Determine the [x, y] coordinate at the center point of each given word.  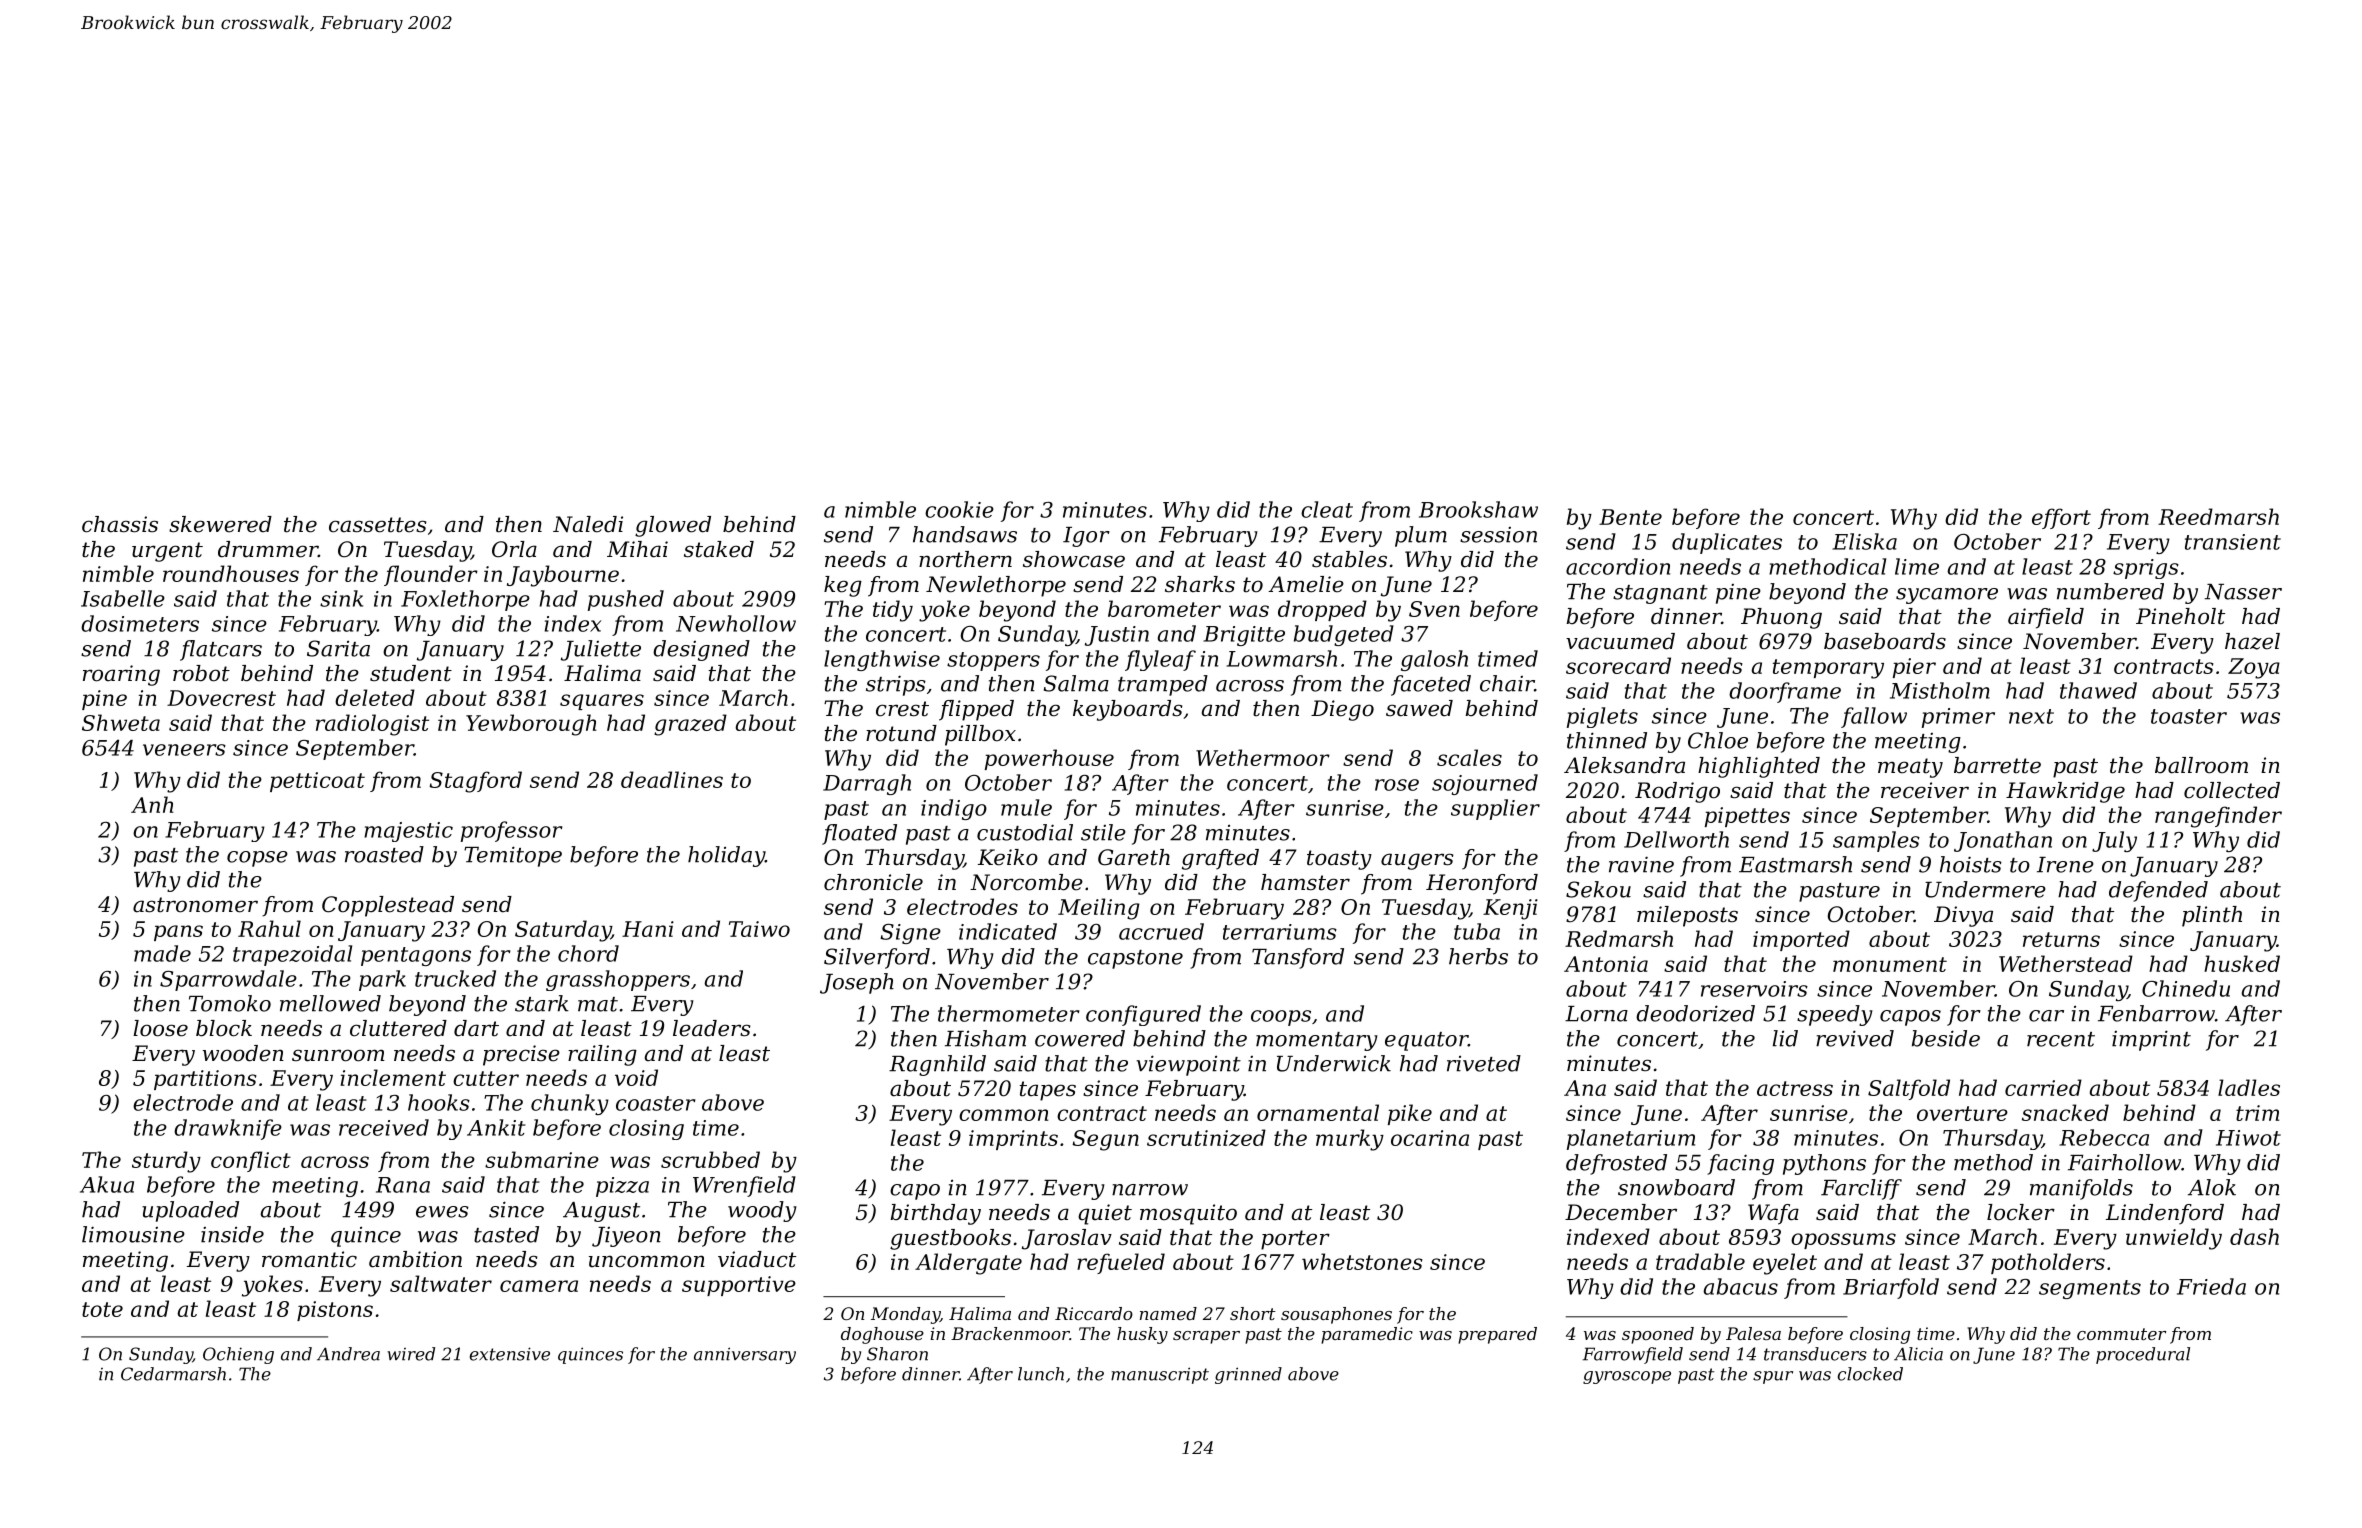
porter [1295, 1240]
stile [1103, 832]
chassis [120, 524]
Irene [2065, 865]
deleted [375, 697]
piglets [1602, 717]
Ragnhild [937, 1065]
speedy [1835, 1015]
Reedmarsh [2218, 516]
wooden [243, 1053]
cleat [1327, 509]
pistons [335, 1311]
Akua [107, 1184]
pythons [1824, 1164]
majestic [408, 832]
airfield [2046, 618]
